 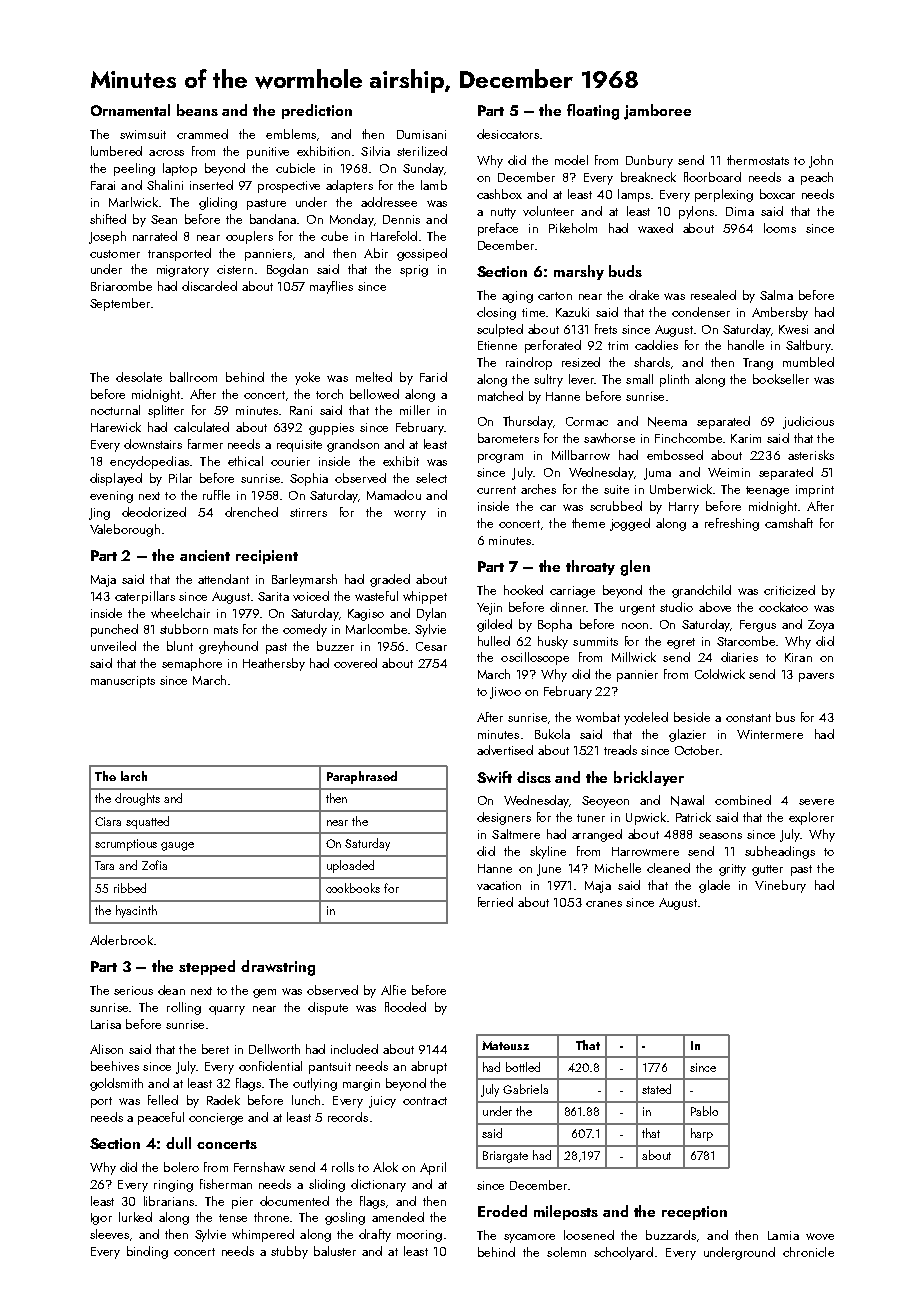 What do you see at coordinates (533, 312) in the image?
I see `time` at bounding box center [533, 312].
